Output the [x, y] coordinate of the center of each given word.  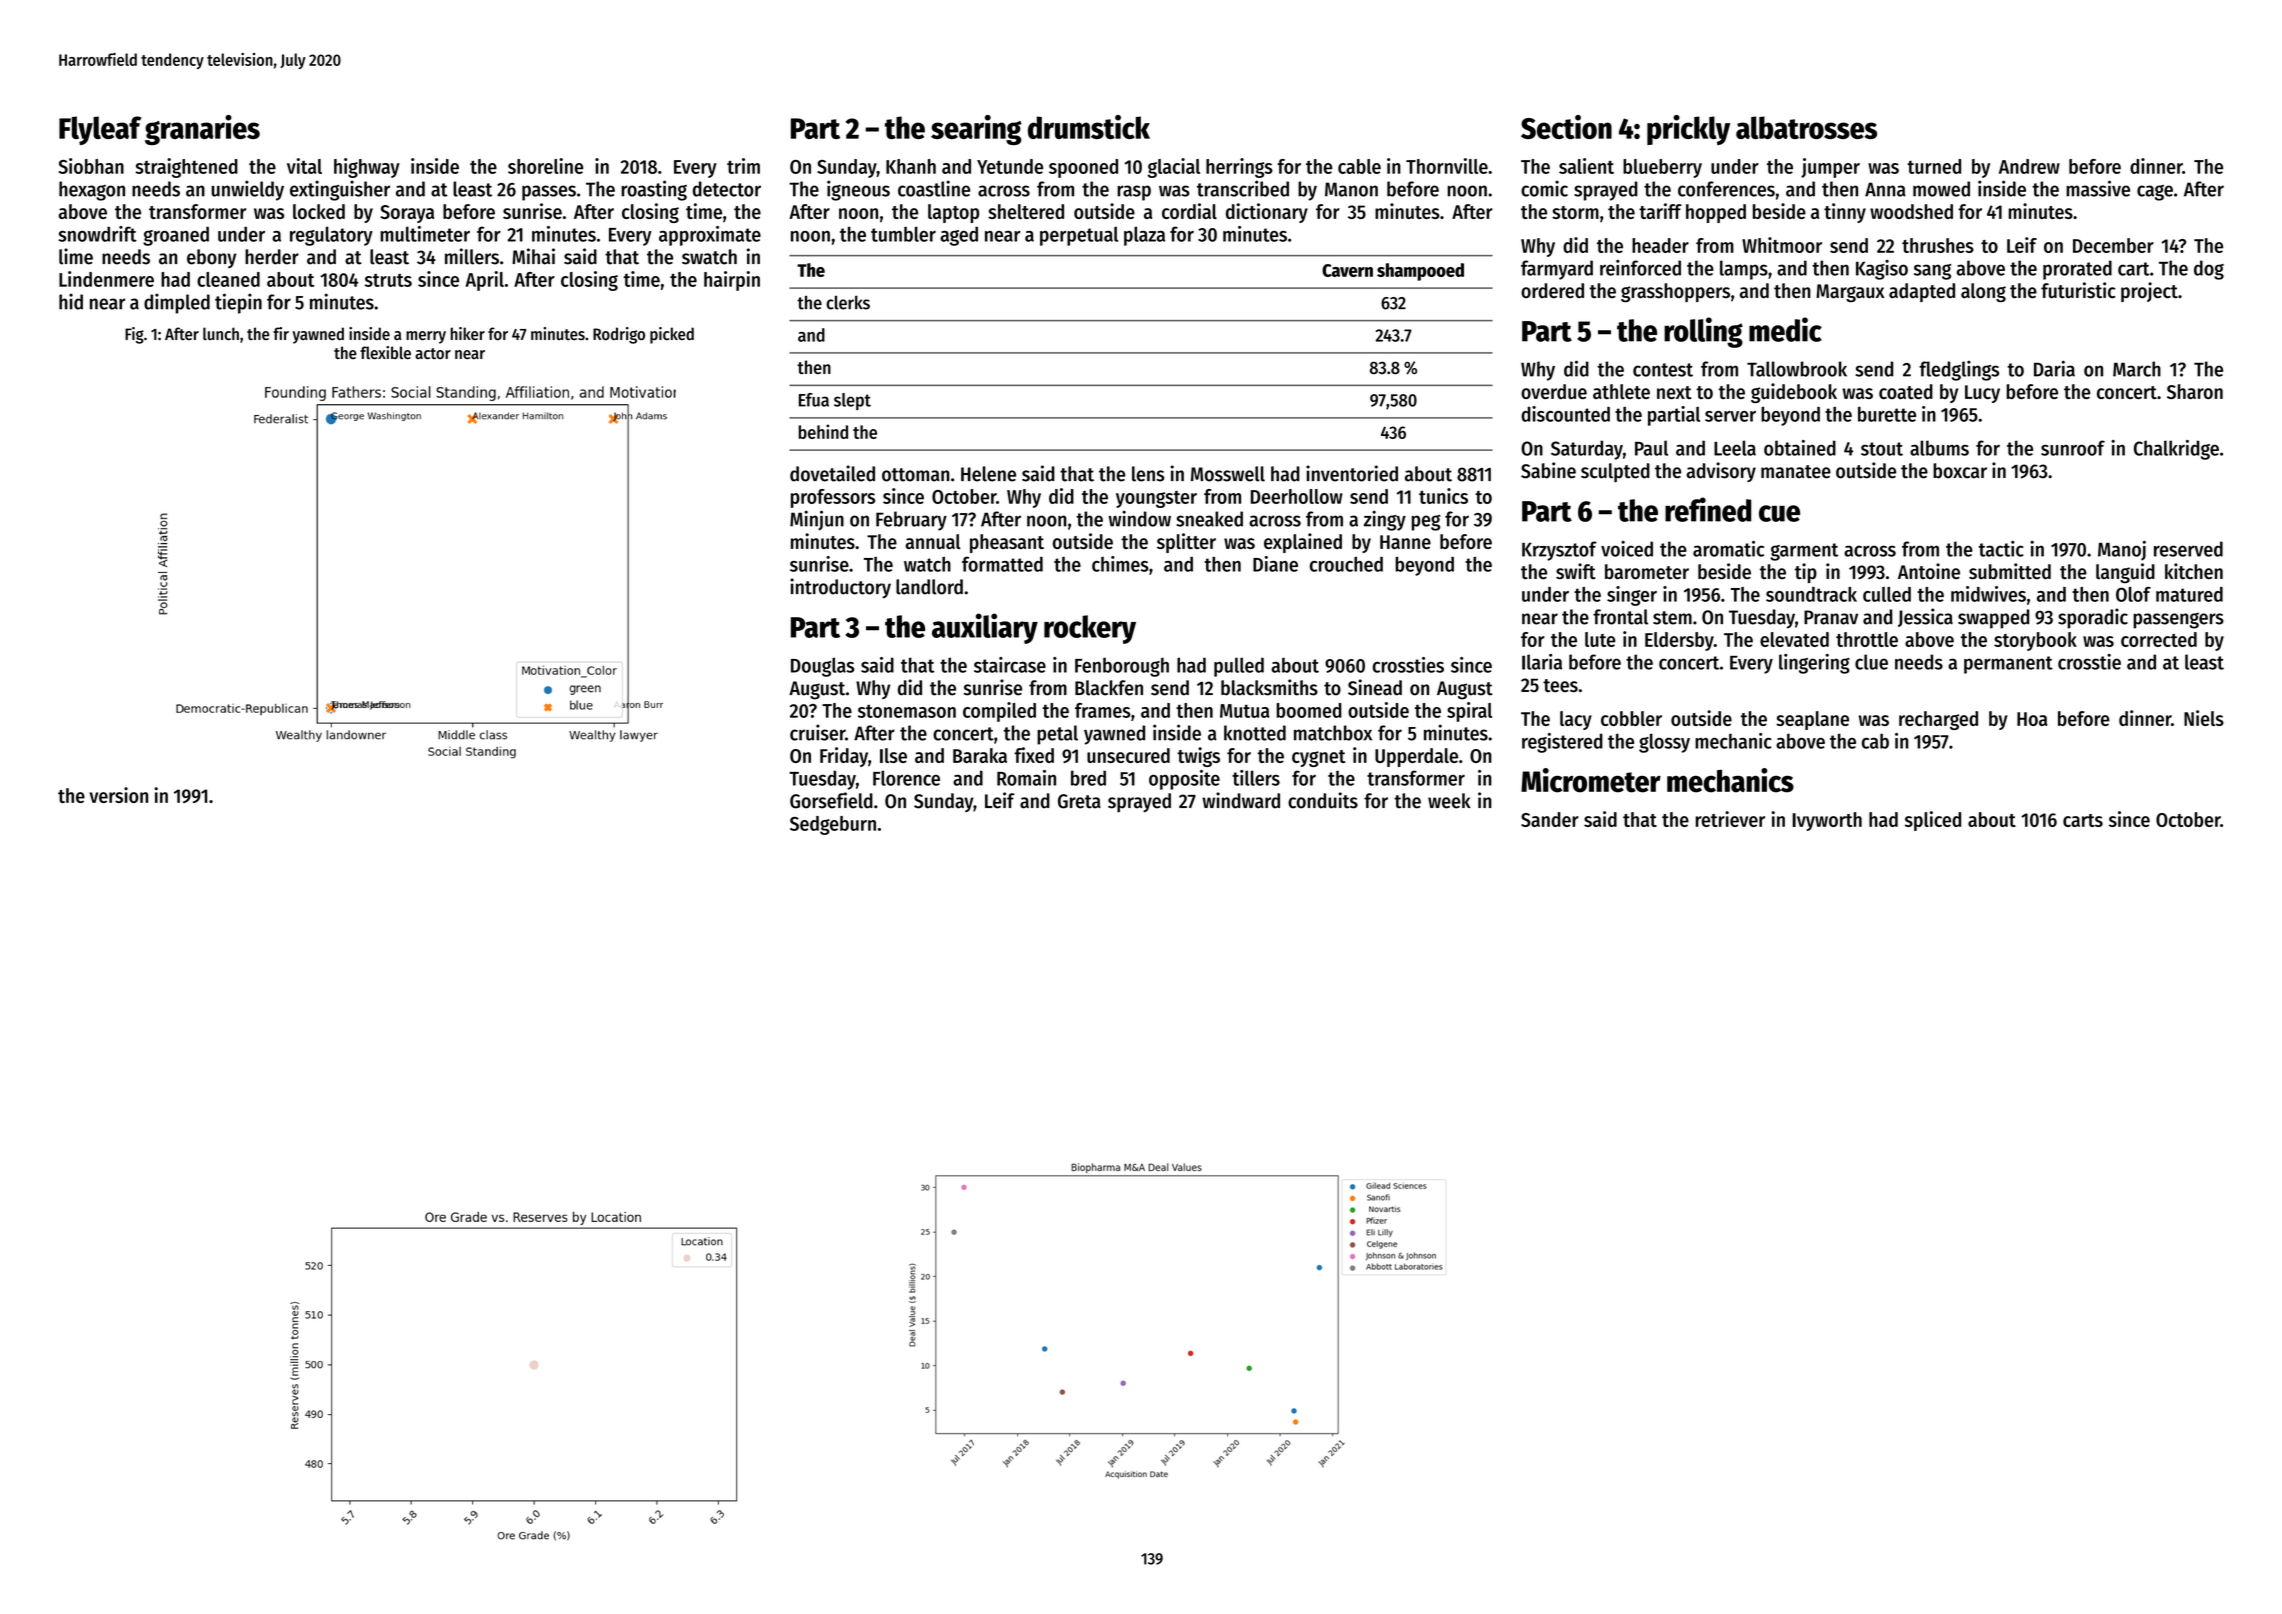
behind [823, 431]
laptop [953, 213]
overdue [1554, 391]
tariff [1660, 211]
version [118, 795]
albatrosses [1806, 127]
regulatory [331, 236]
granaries [202, 130]
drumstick [1089, 127]
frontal [1620, 617]
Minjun [817, 520]
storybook [2035, 641]
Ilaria [1542, 662]
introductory [840, 588]
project [2149, 292]
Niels [2204, 718]
